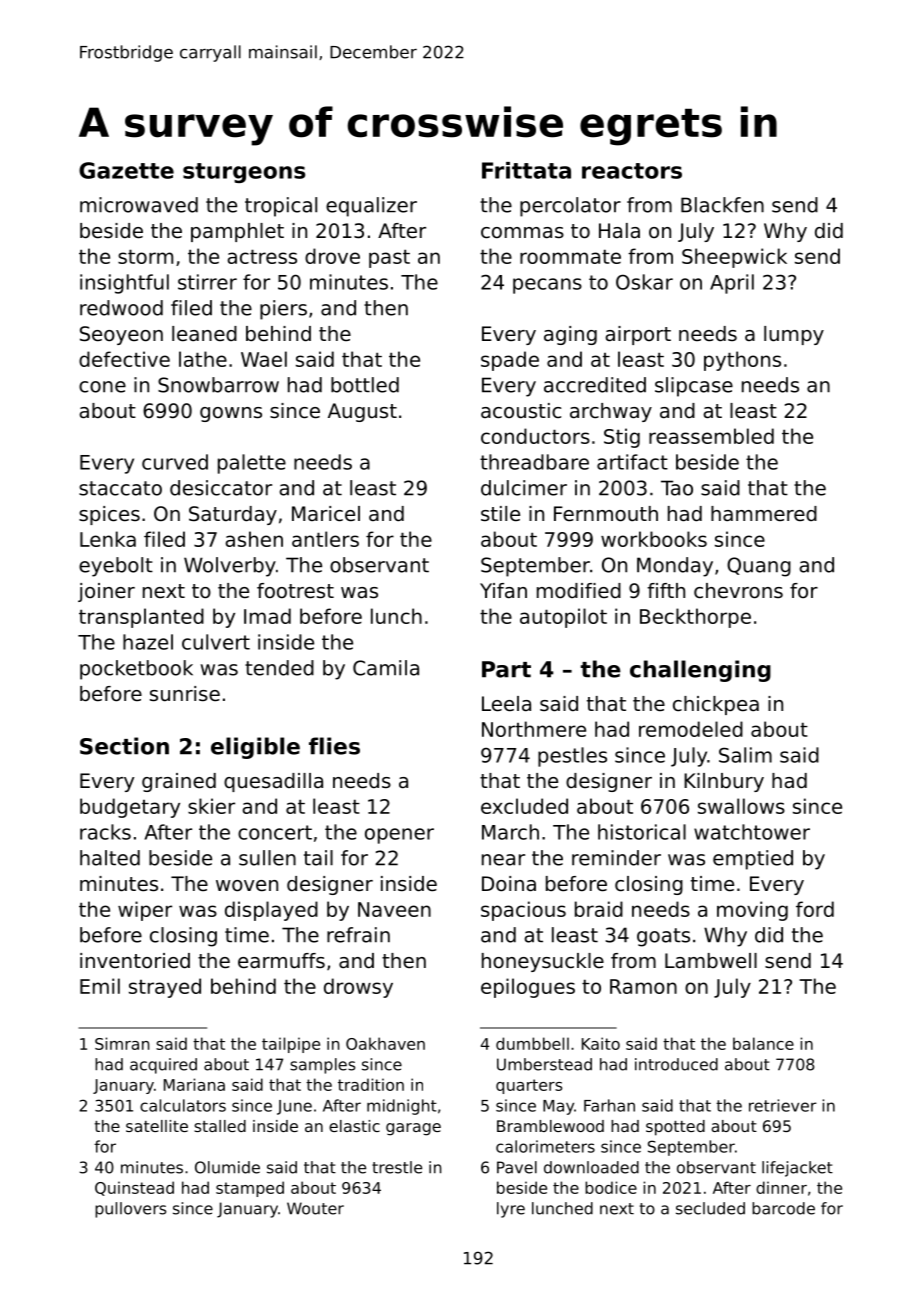 The width and height of the page is (924, 1314). What do you see at coordinates (752, 832) in the page?
I see `watchtower` at bounding box center [752, 832].
